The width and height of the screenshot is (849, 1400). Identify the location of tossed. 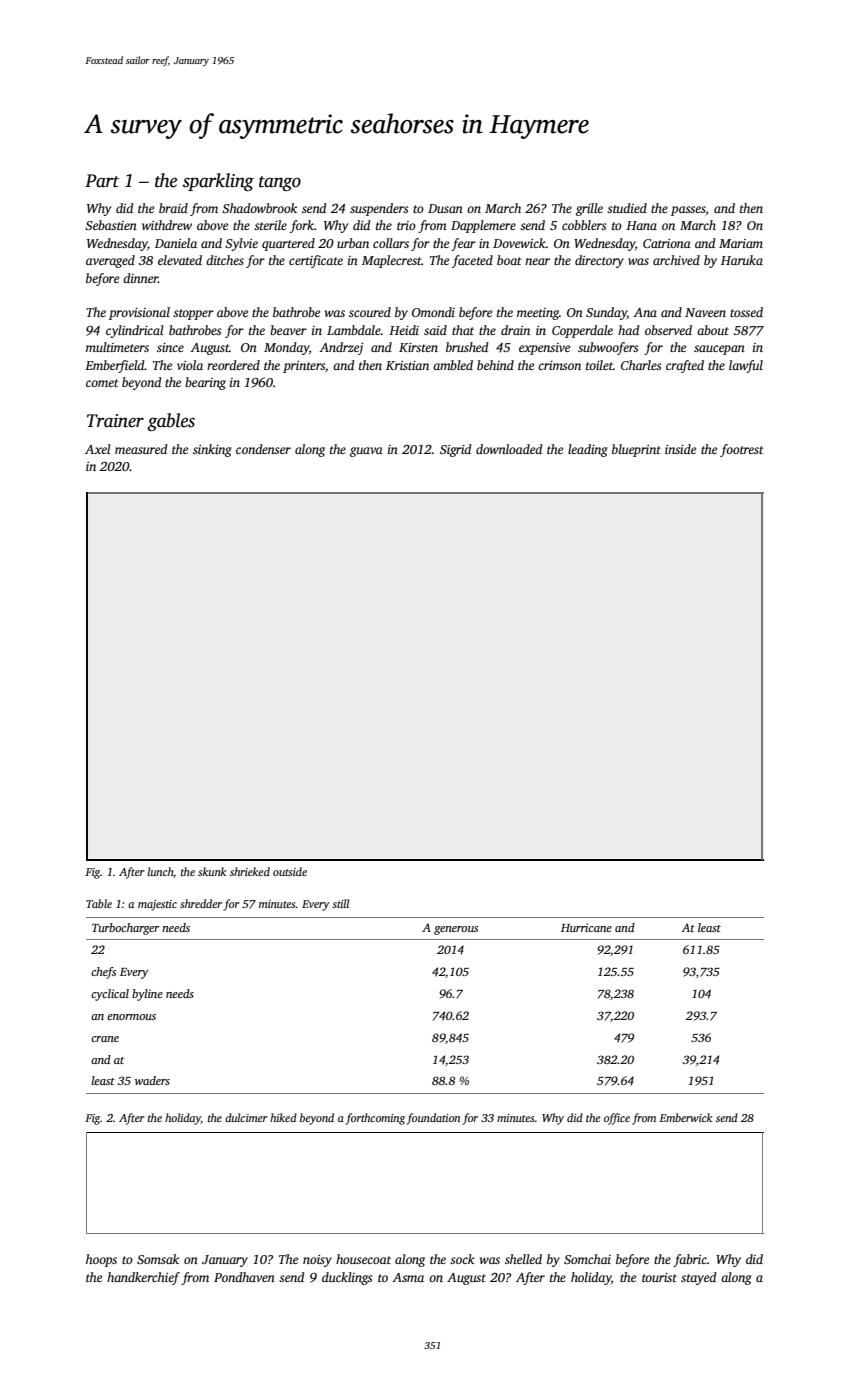
(746, 312).
